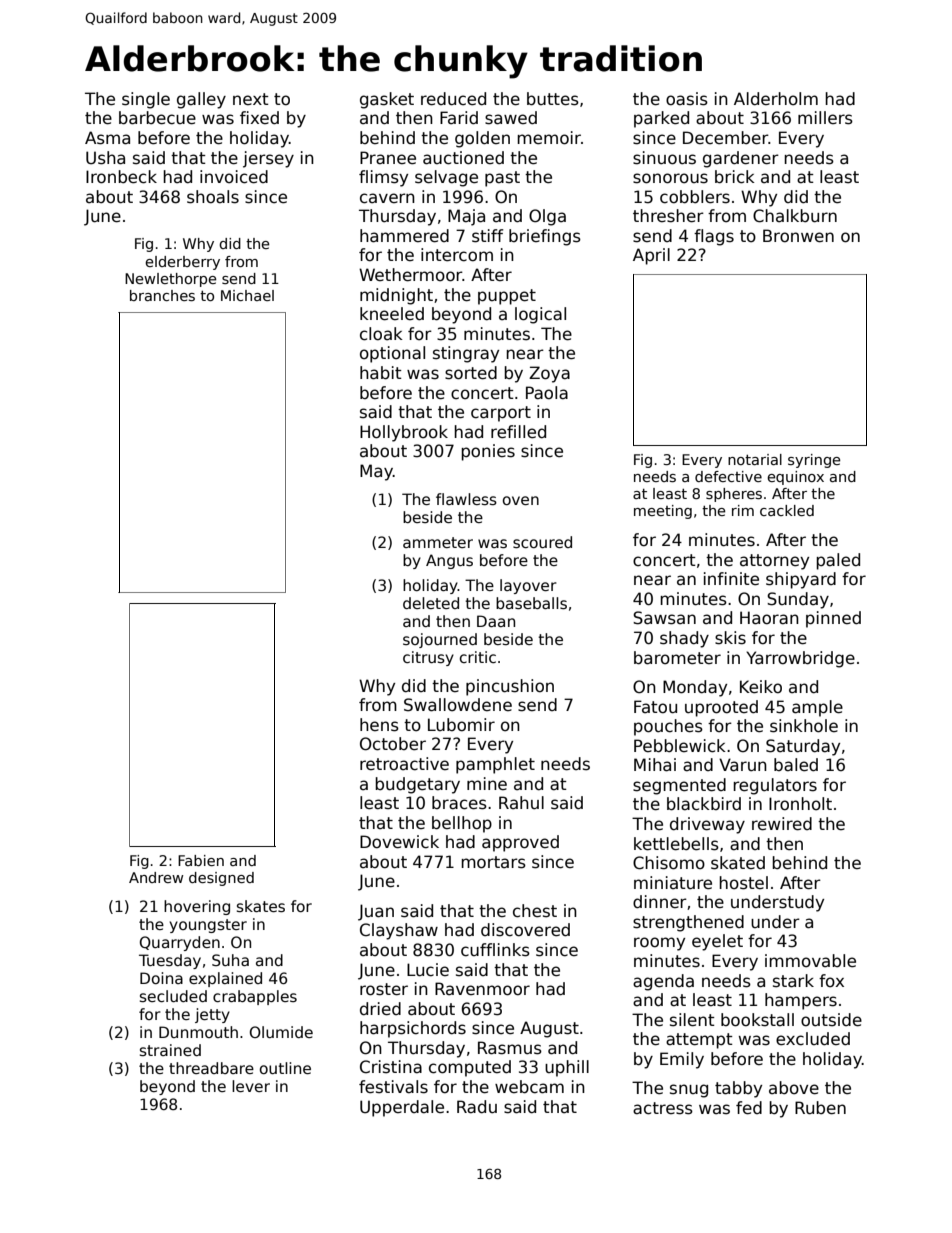  Describe the element at coordinates (379, 725) in the page. I see `hens` at that location.
